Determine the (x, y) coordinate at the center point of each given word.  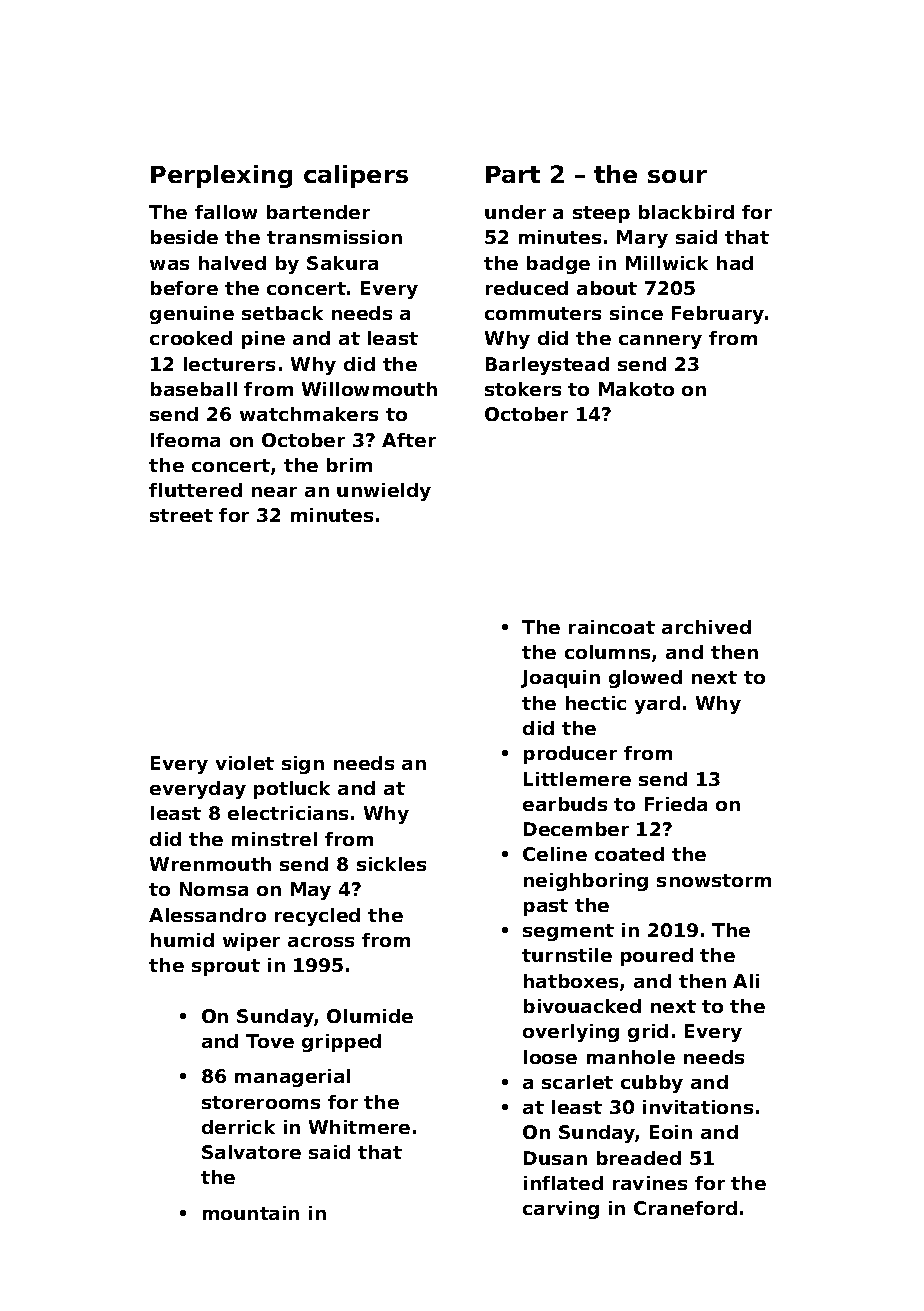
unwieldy (384, 492)
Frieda (676, 804)
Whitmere (359, 1127)
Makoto (636, 389)
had (735, 263)
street (181, 515)
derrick (238, 1127)
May (311, 891)
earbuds (565, 804)
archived (706, 627)
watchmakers (309, 414)
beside (184, 237)
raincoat (612, 627)
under (515, 212)
